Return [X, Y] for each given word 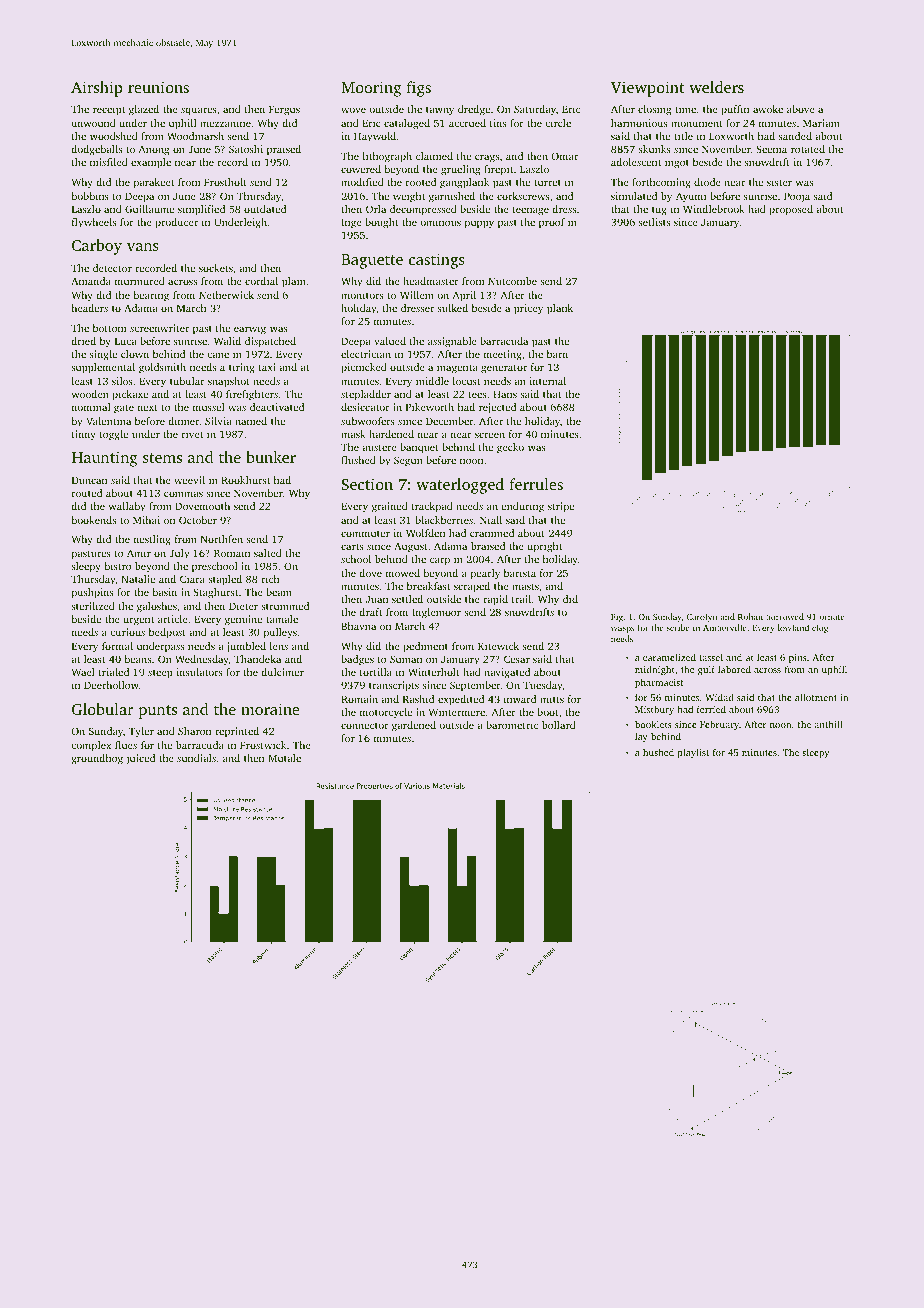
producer [176, 223]
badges [357, 660]
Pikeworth [430, 407]
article [173, 619]
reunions [158, 87]
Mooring [371, 89]
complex [91, 746]
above [801, 109]
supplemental [103, 368]
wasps [622, 629]
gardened [414, 726]
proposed [791, 210]
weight [409, 197]
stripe [561, 507]
